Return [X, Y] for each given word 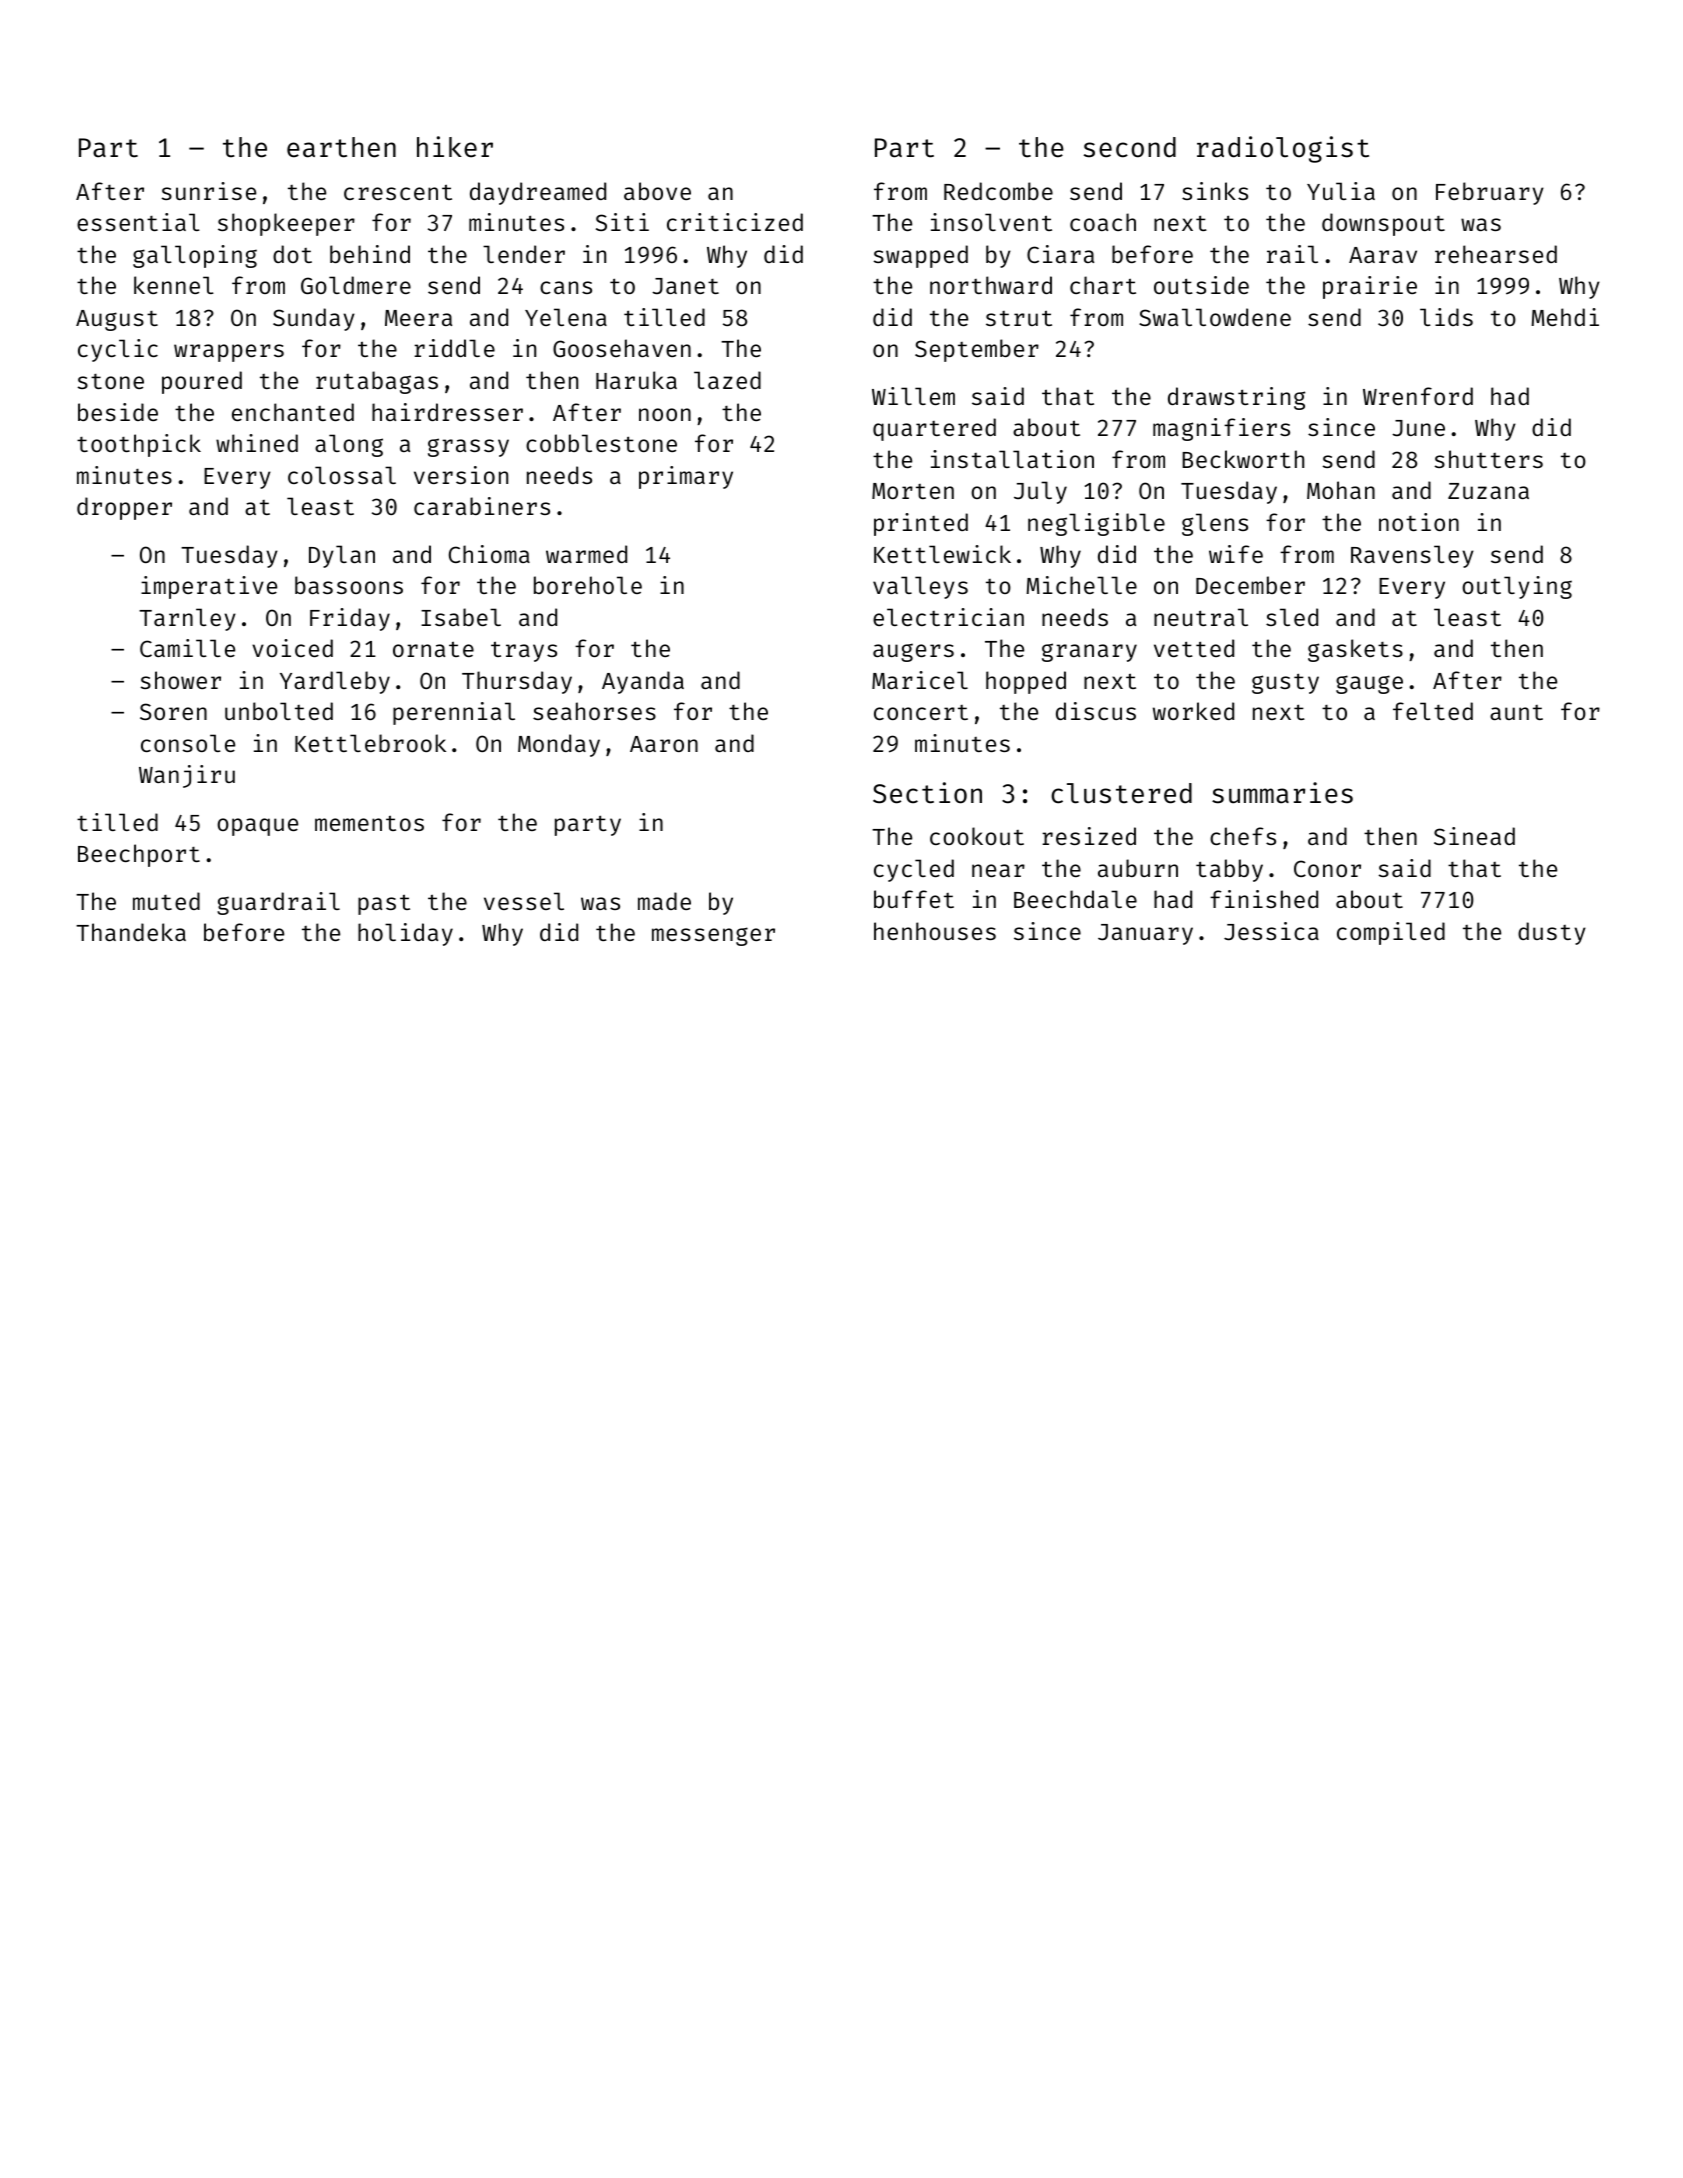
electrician [948, 617]
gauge [1369, 684]
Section [927, 793]
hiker [455, 147]
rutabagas [377, 382]
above [657, 191]
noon [665, 414]
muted [166, 901]
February [1490, 193]
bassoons [349, 585]
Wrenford [1418, 396]
